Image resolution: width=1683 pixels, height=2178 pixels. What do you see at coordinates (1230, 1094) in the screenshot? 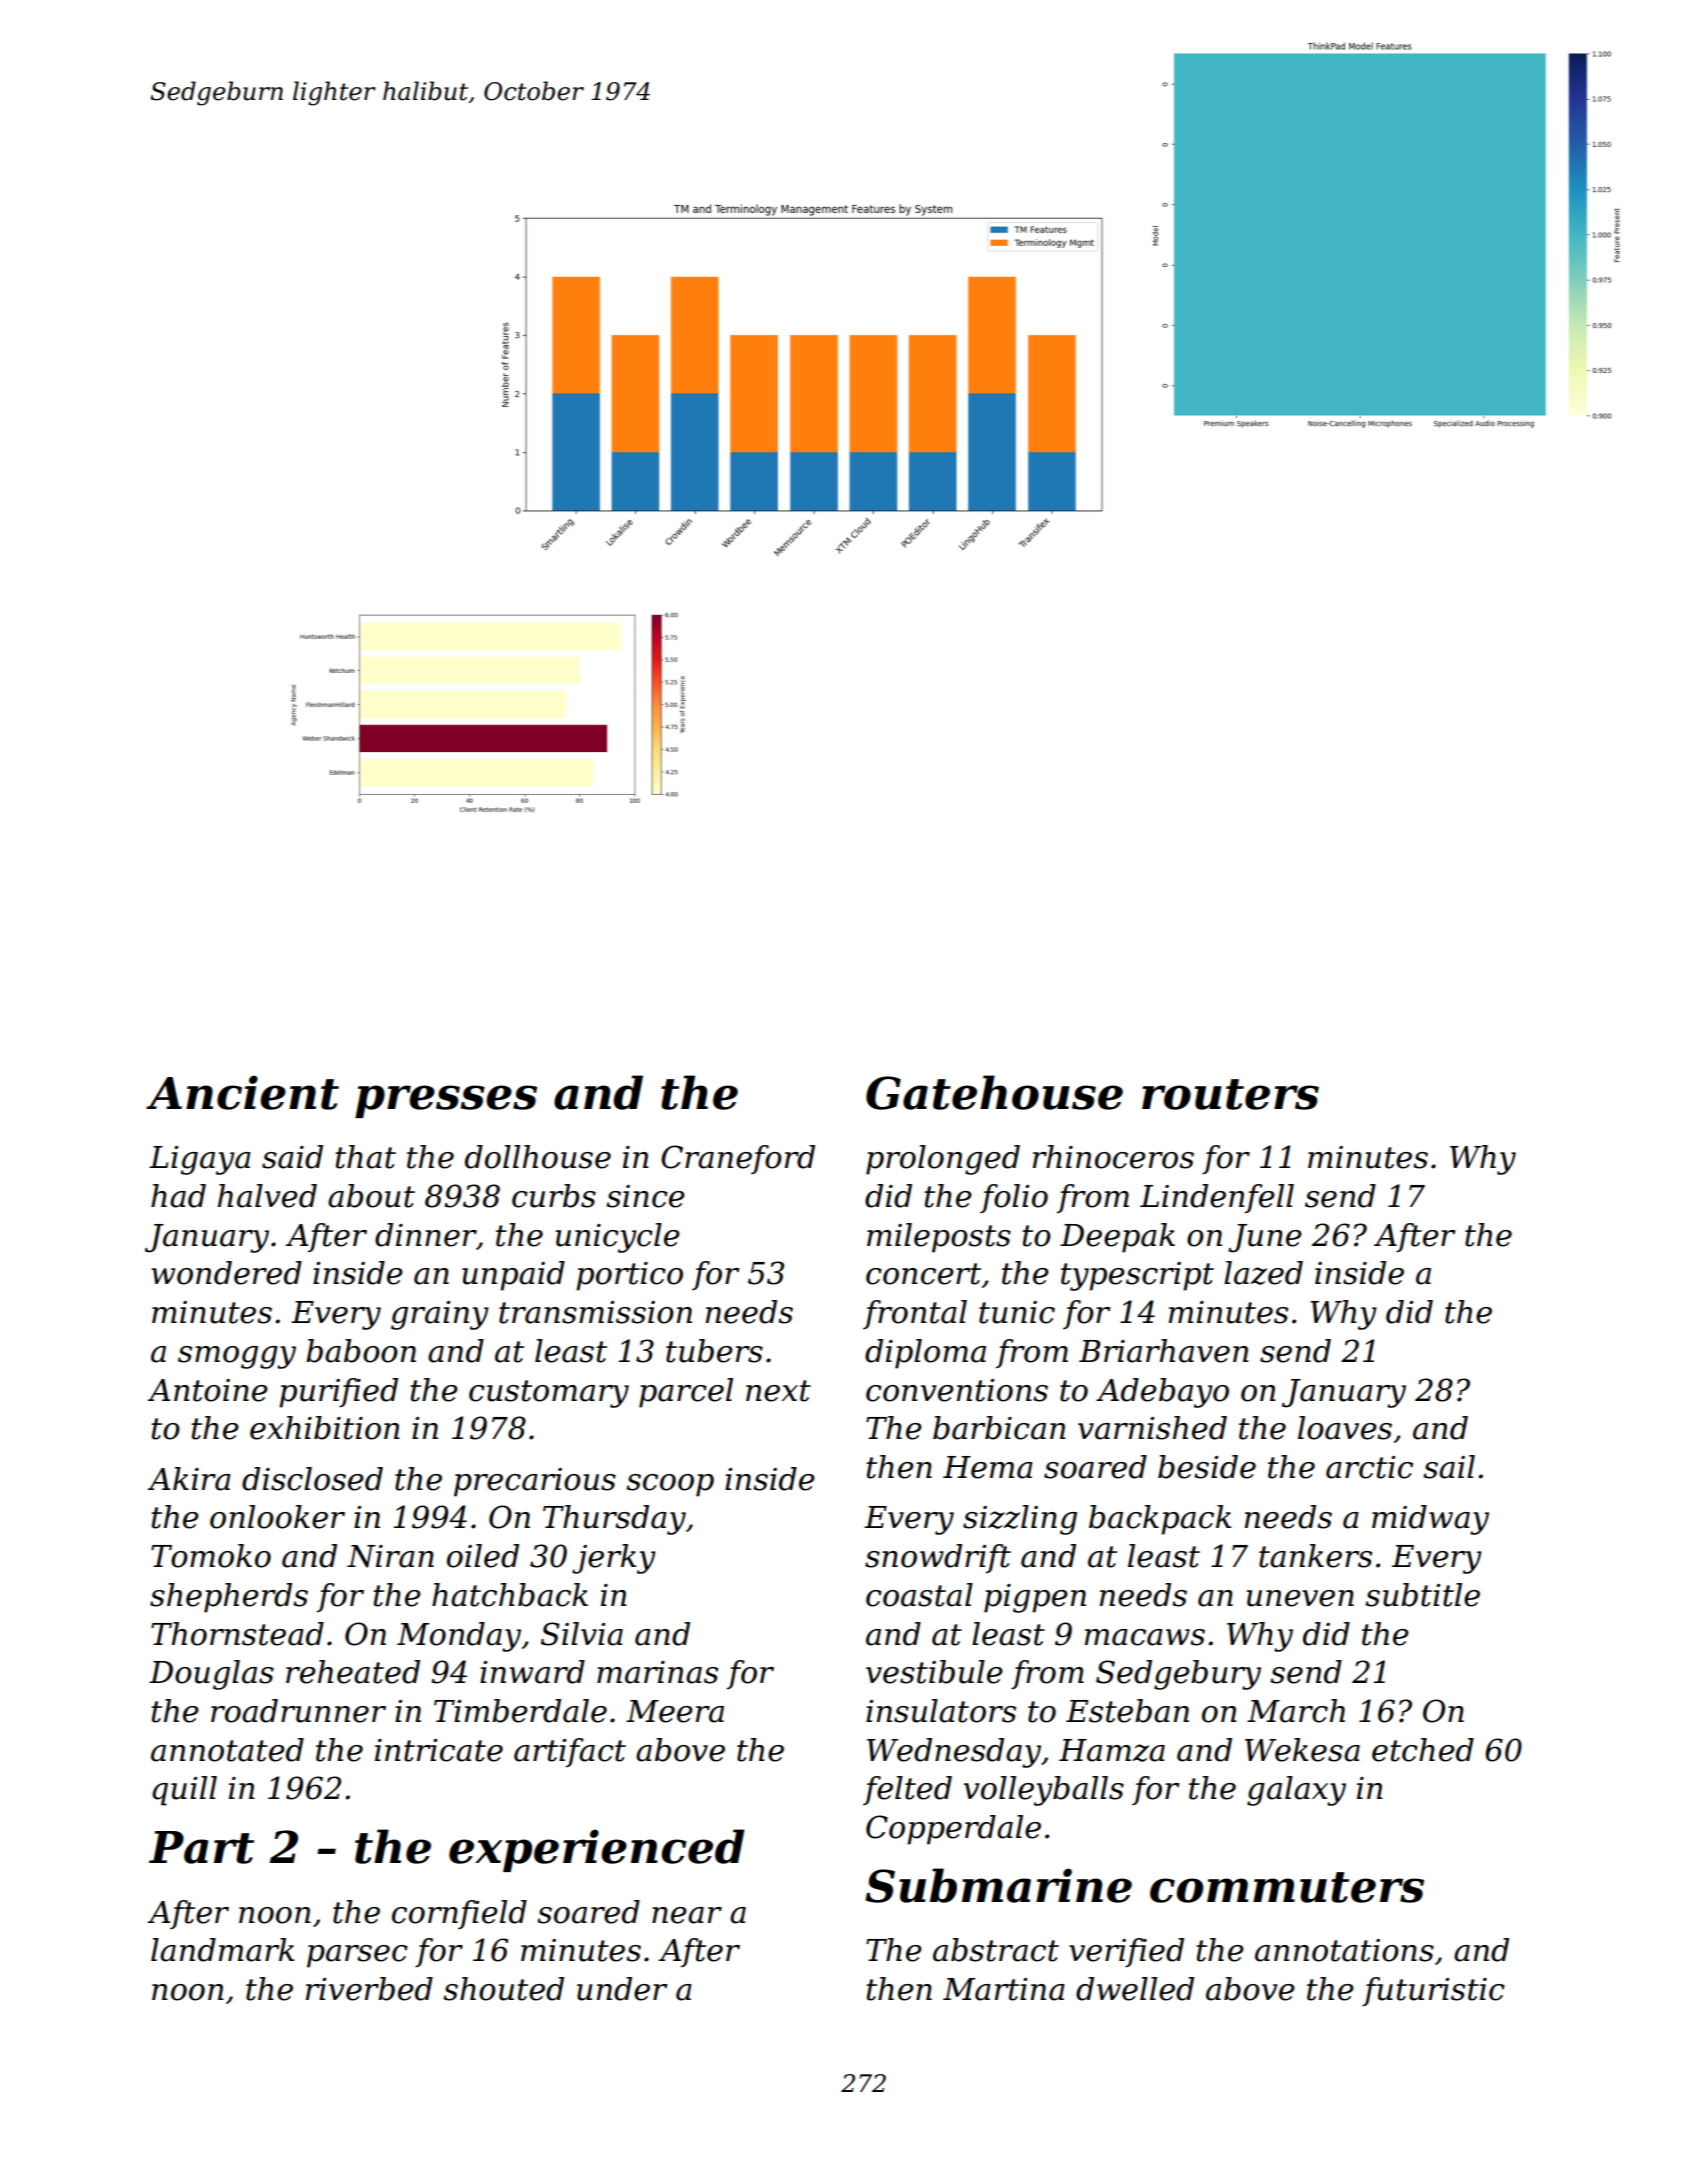
I see `routers` at bounding box center [1230, 1094].
